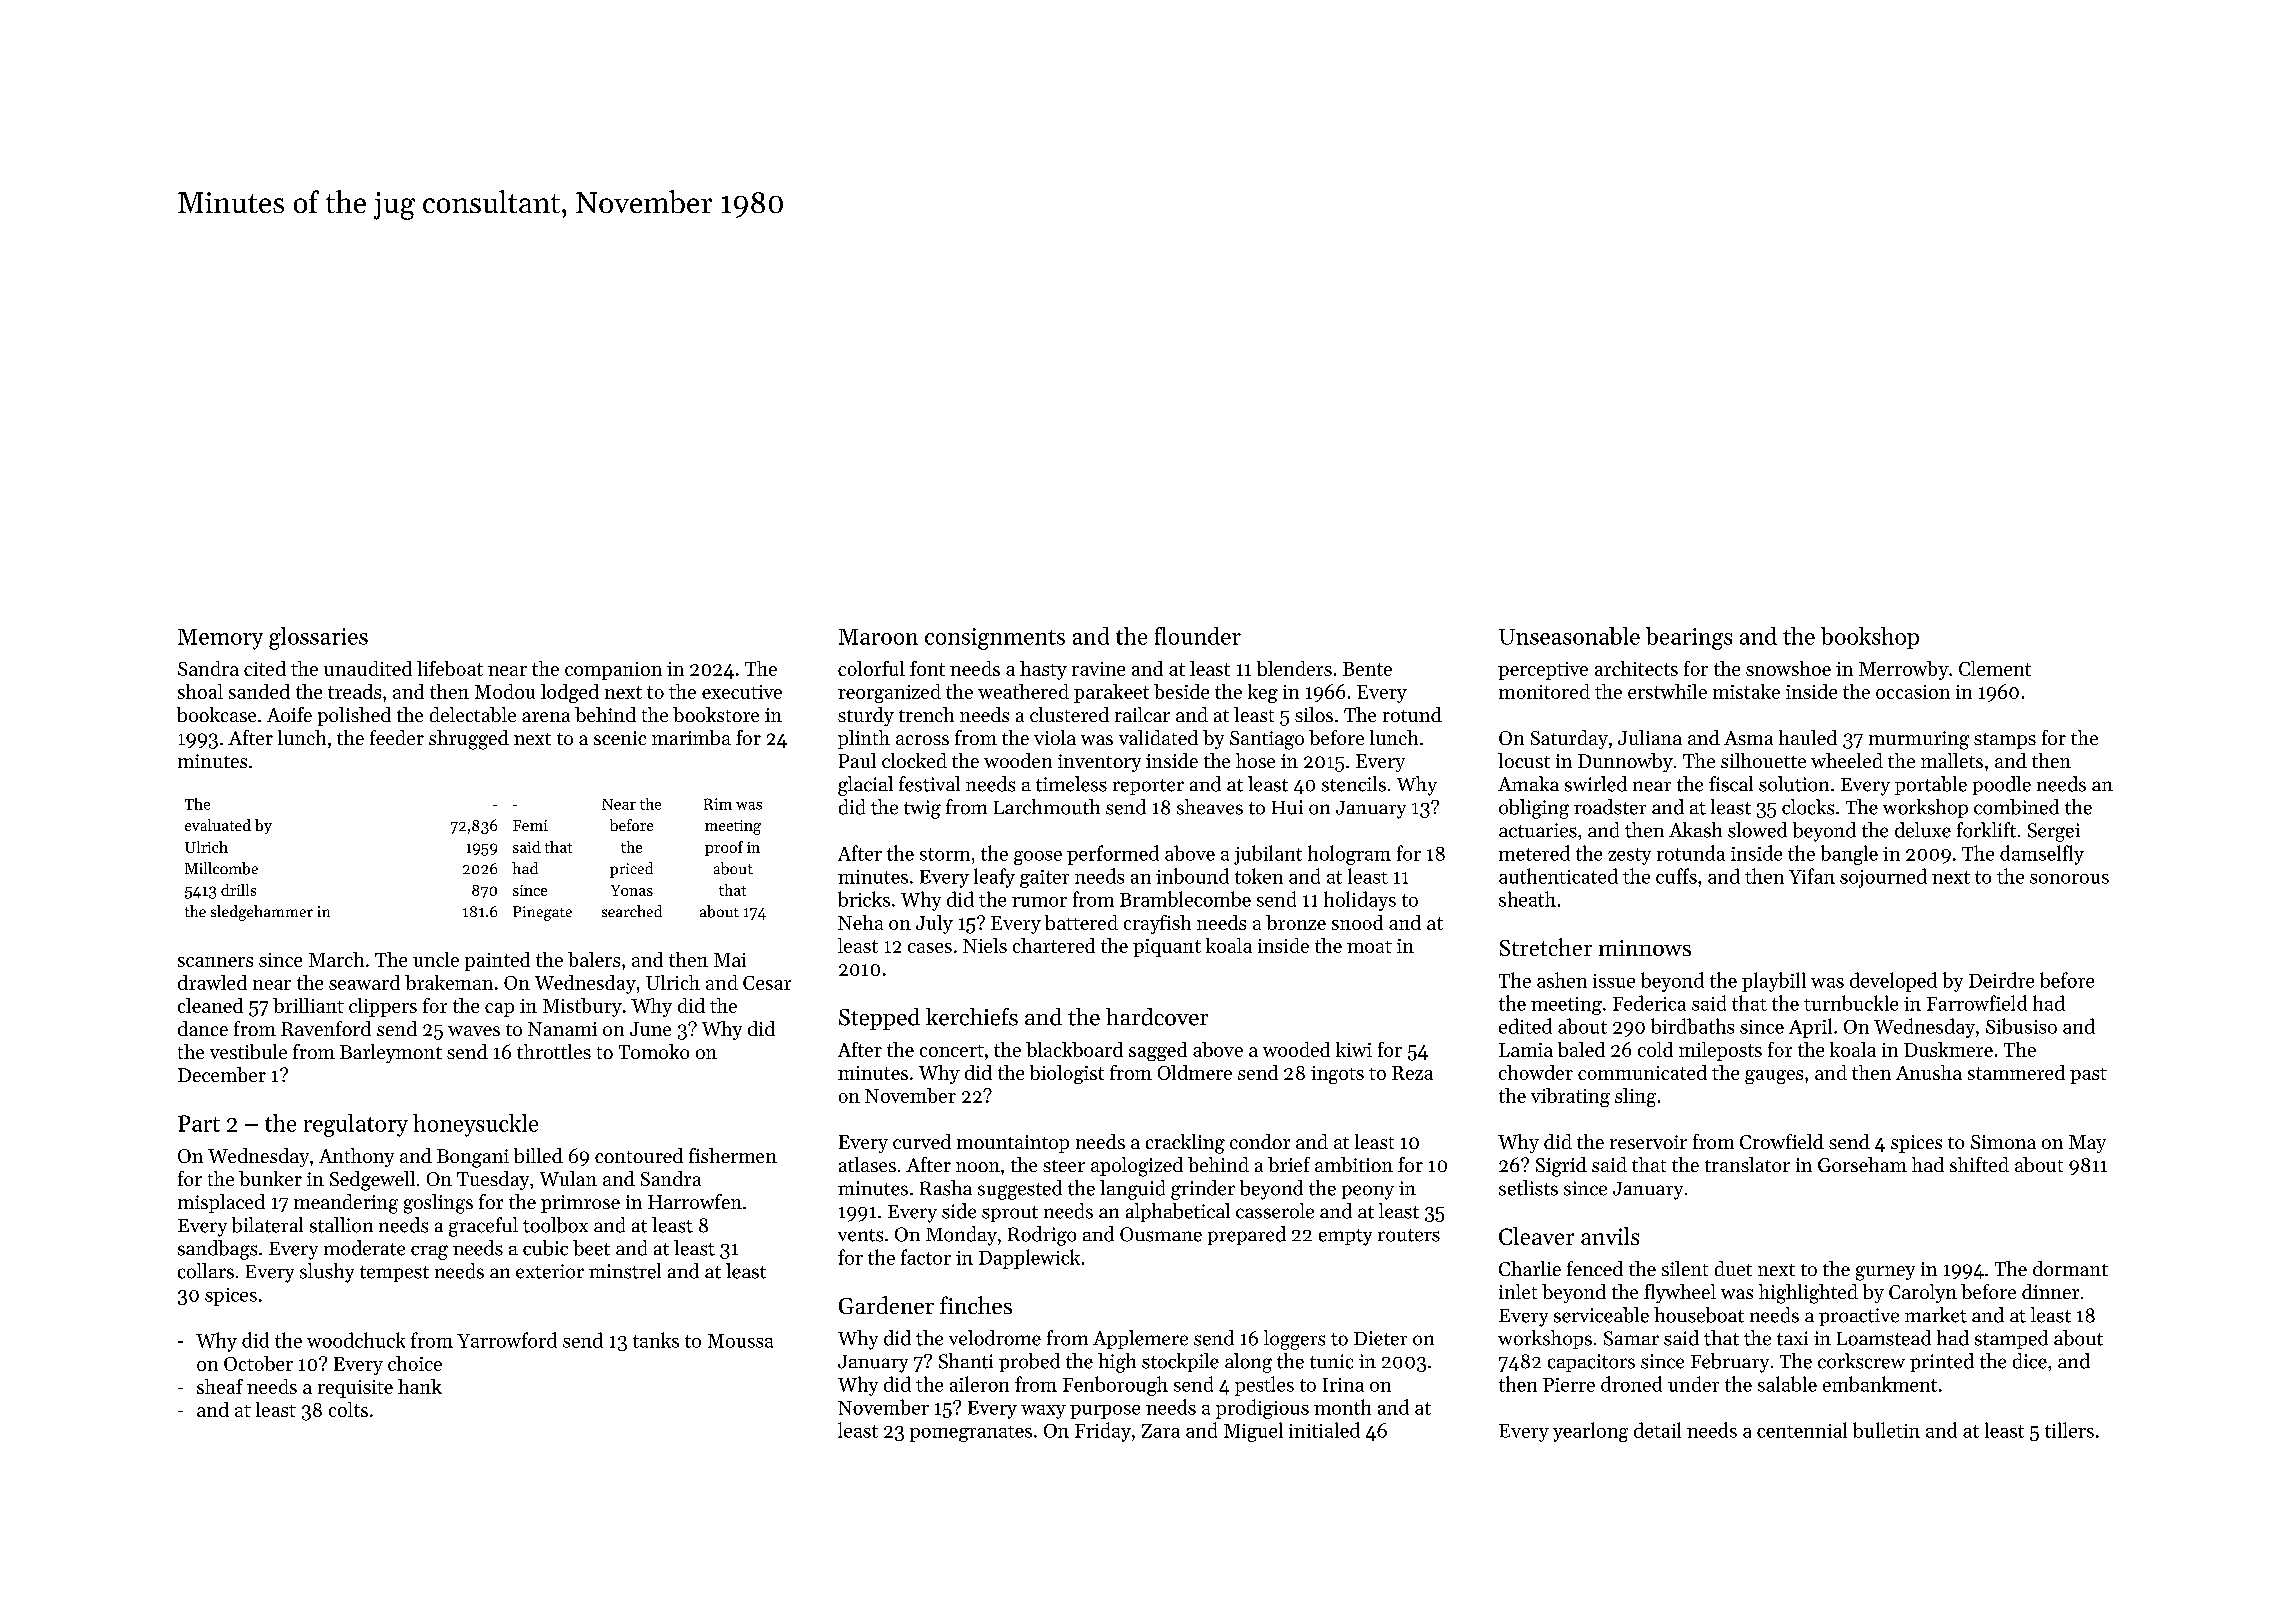 This page has width=2292, height=1620. Describe the element at coordinates (1883, 878) in the page. I see `sojourned` at that location.
